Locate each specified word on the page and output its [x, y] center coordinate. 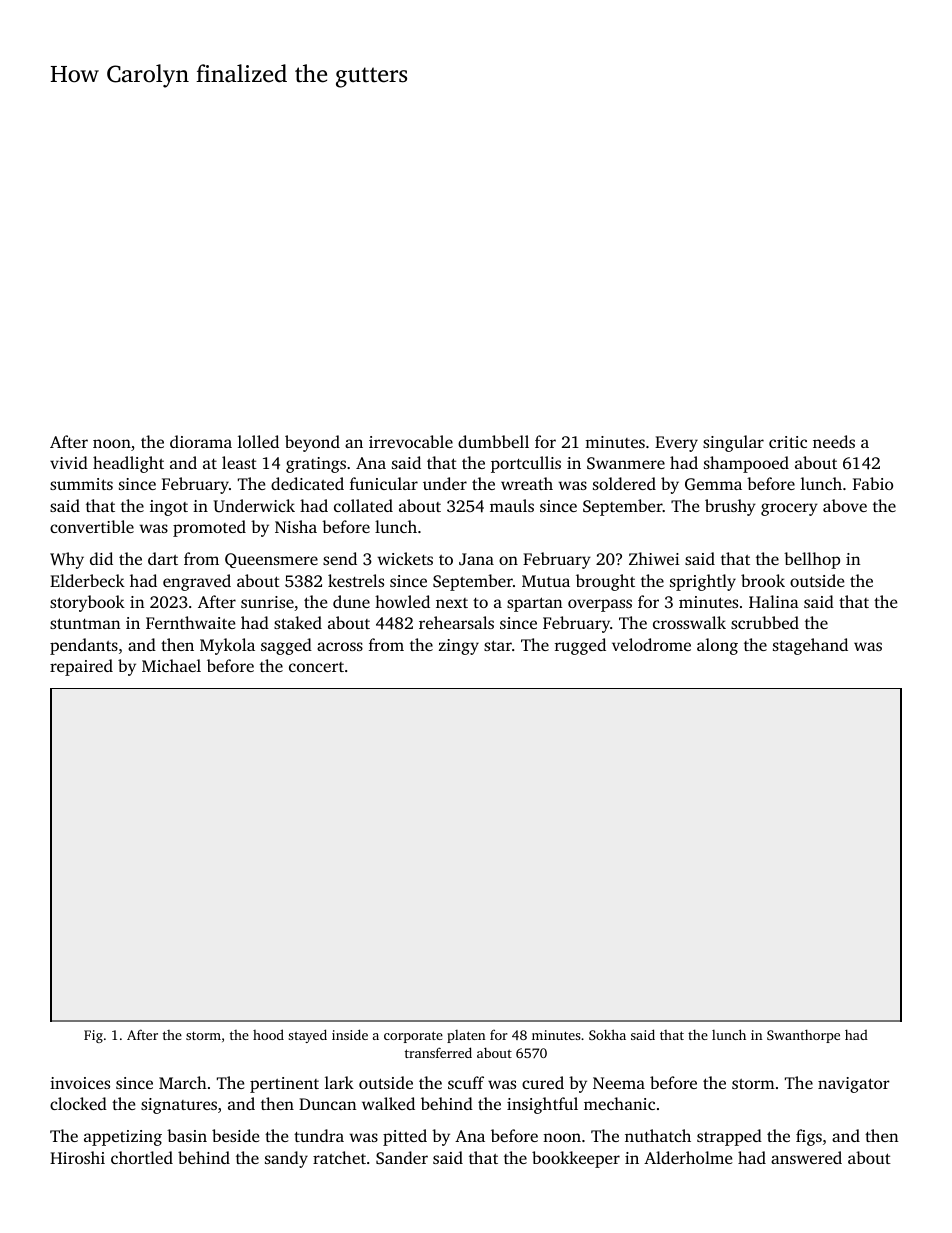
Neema [619, 1083]
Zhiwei [654, 558]
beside [235, 1135]
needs [834, 441]
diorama [201, 441]
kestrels [356, 580]
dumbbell [493, 441]
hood [268, 1034]
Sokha [607, 1034]
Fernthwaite [190, 622]
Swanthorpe [803, 1036]
